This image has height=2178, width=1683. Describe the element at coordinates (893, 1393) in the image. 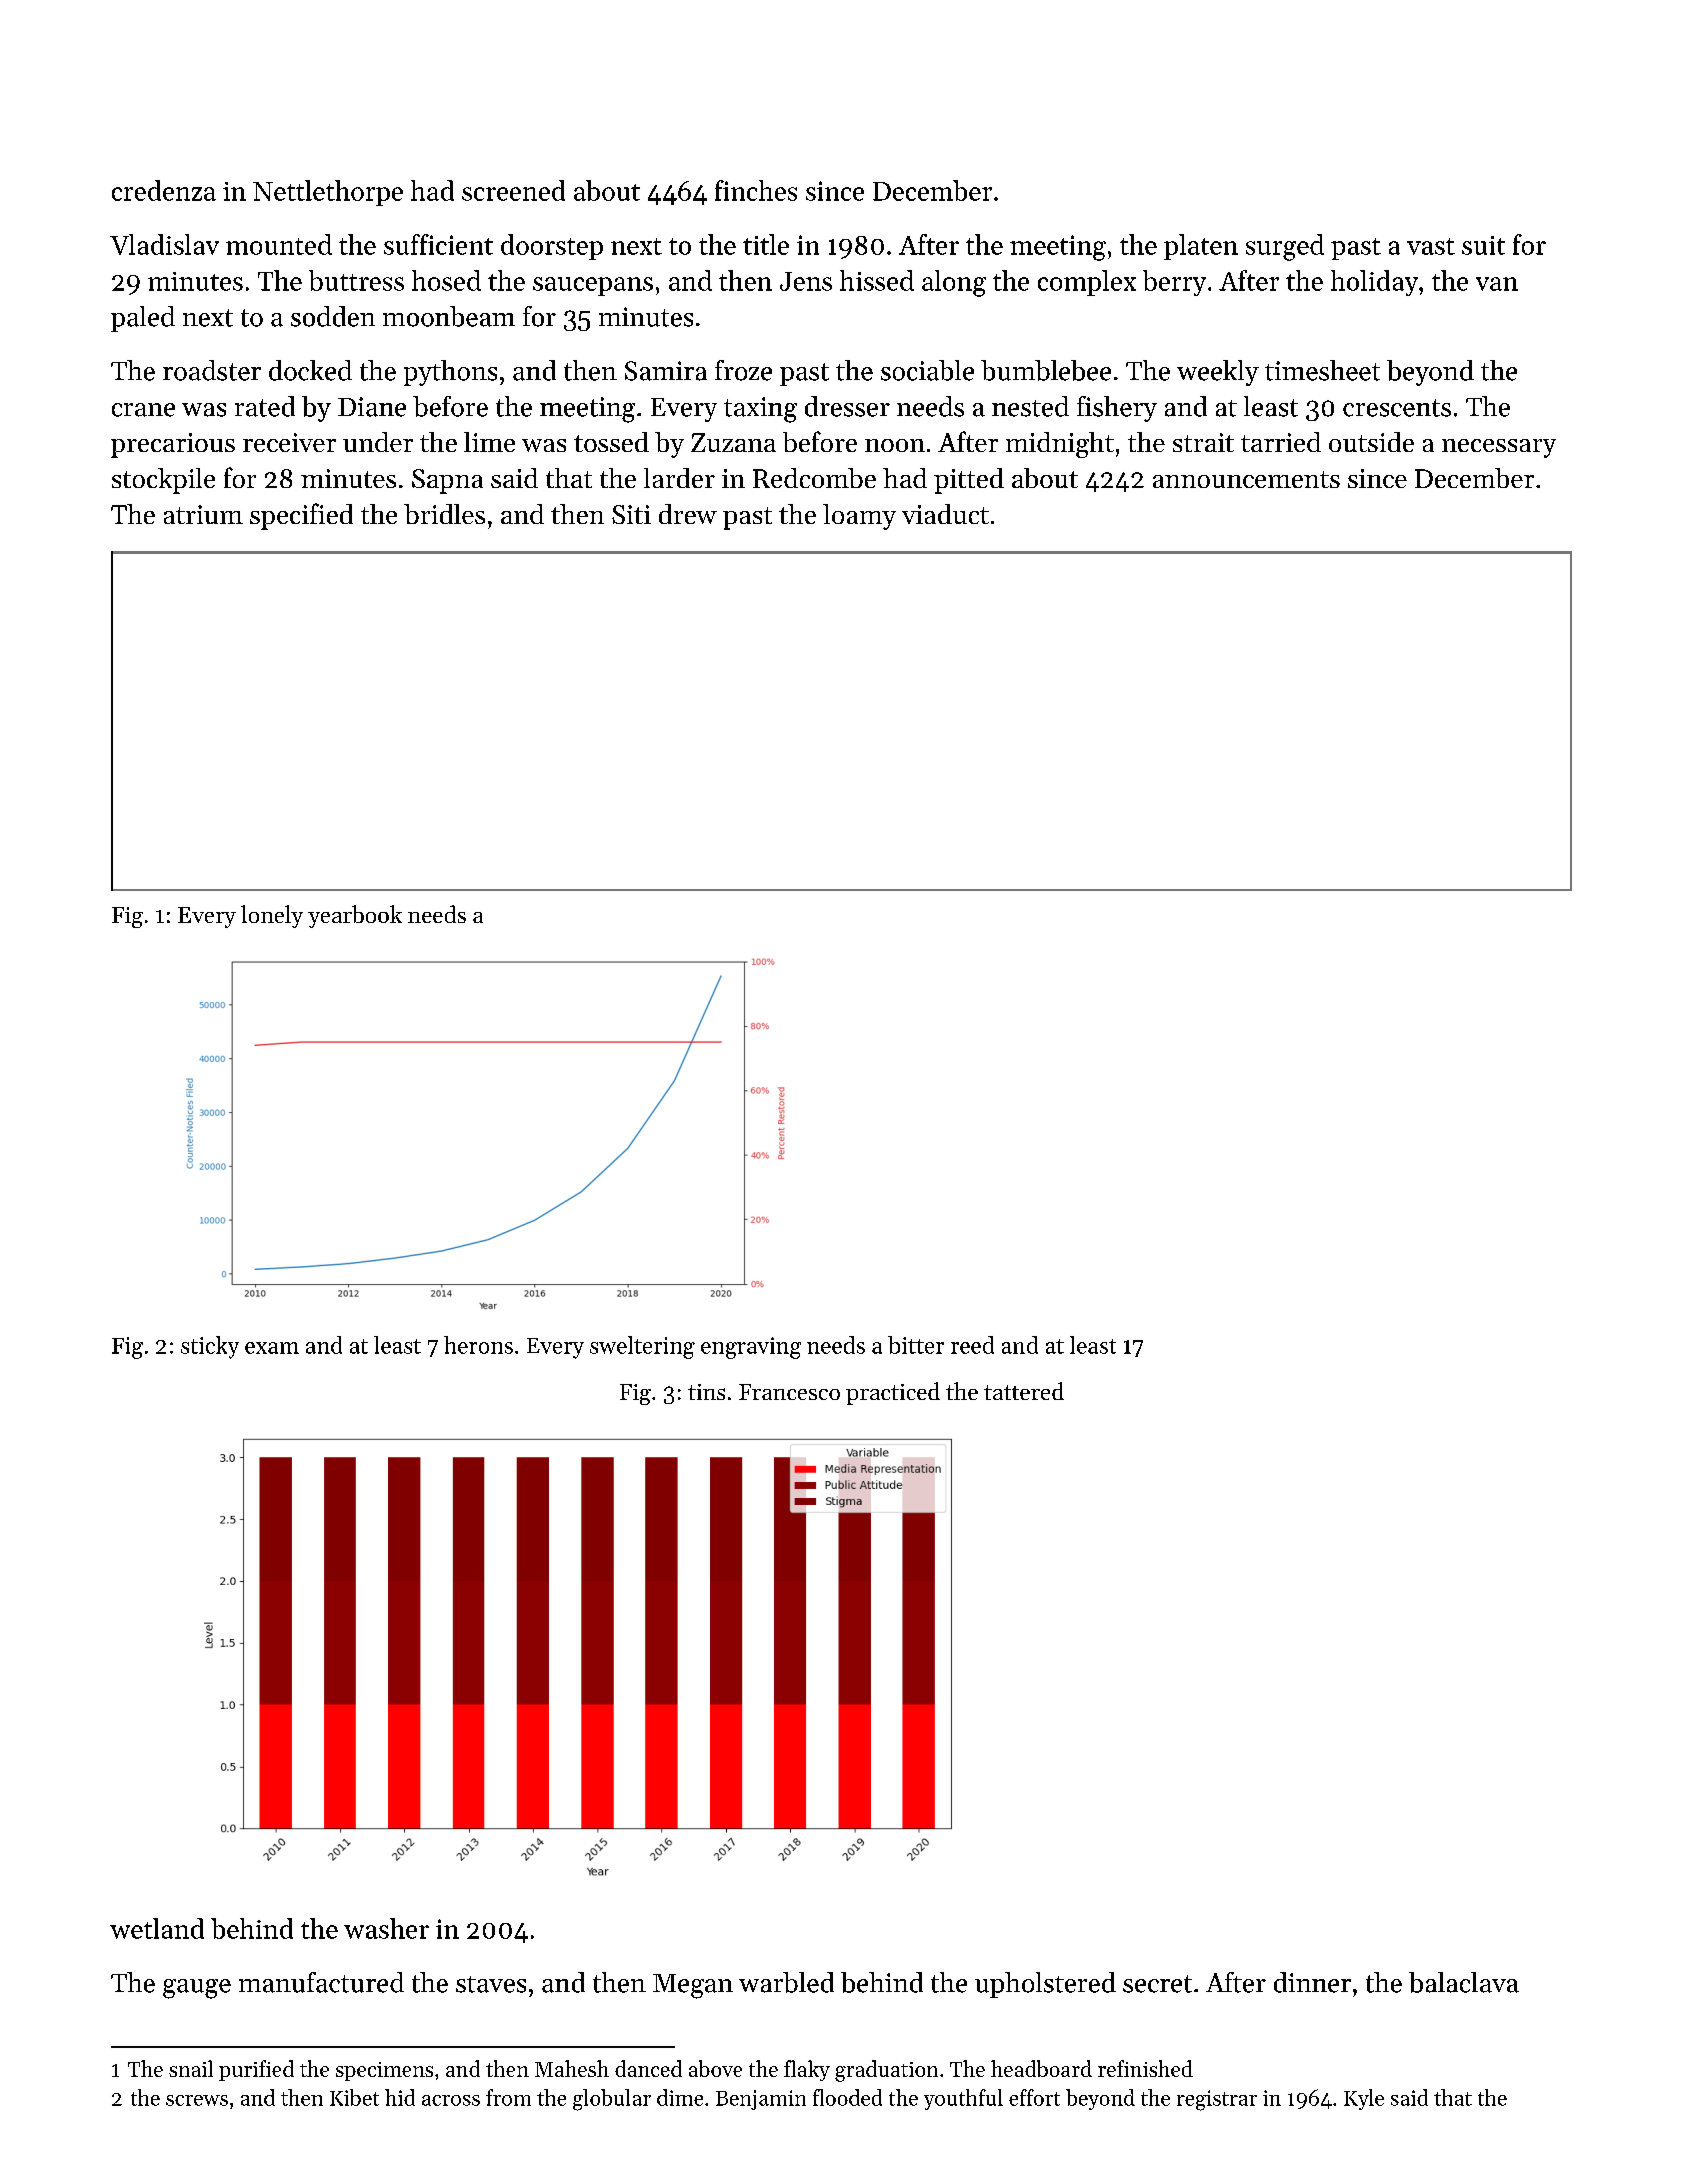

I see `practiced` at that location.
